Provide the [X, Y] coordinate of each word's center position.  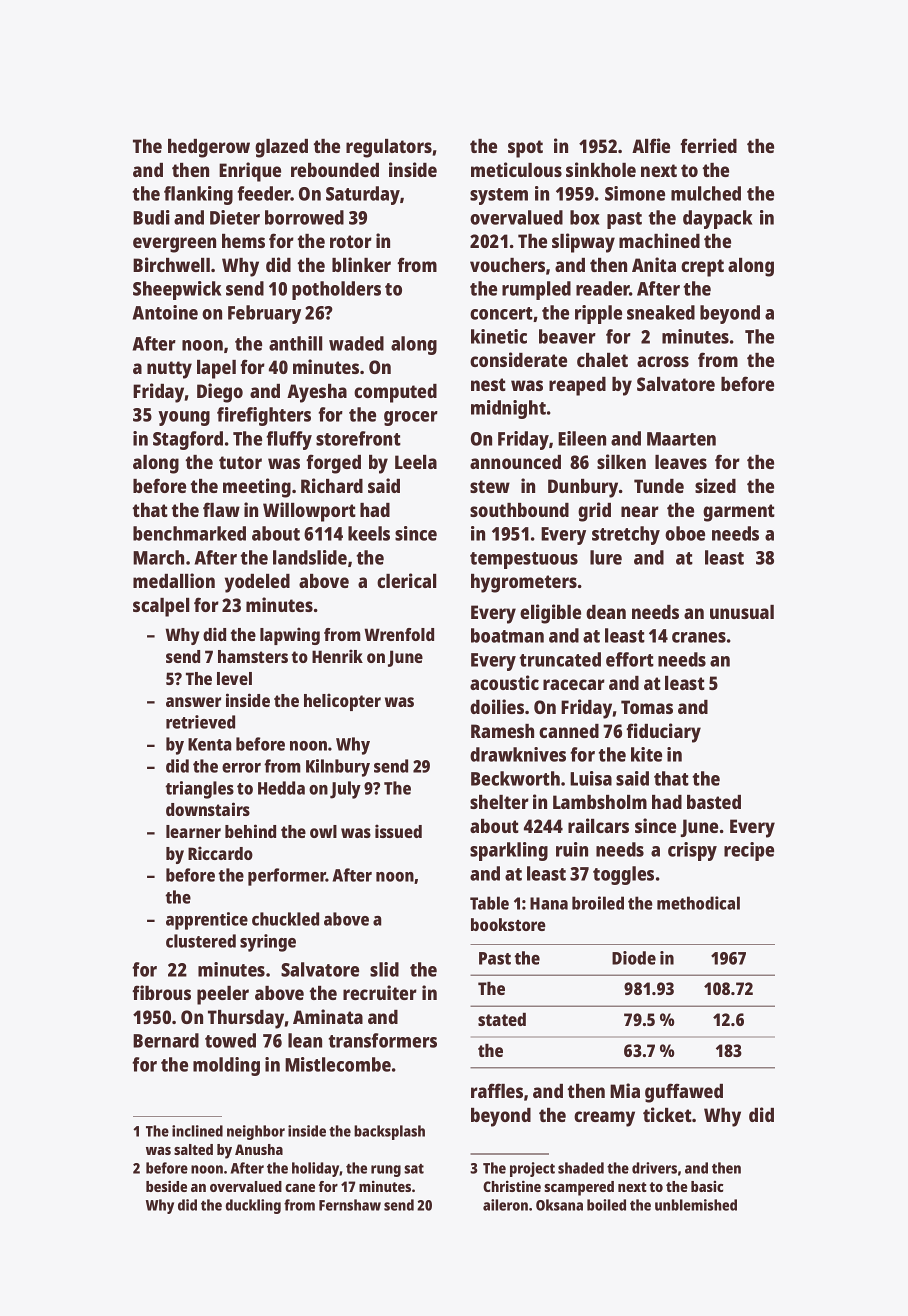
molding [226, 1066]
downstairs [208, 809]
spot [525, 149]
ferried [708, 145]
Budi [151, 217]
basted [714, 802]
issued [398, 831]
